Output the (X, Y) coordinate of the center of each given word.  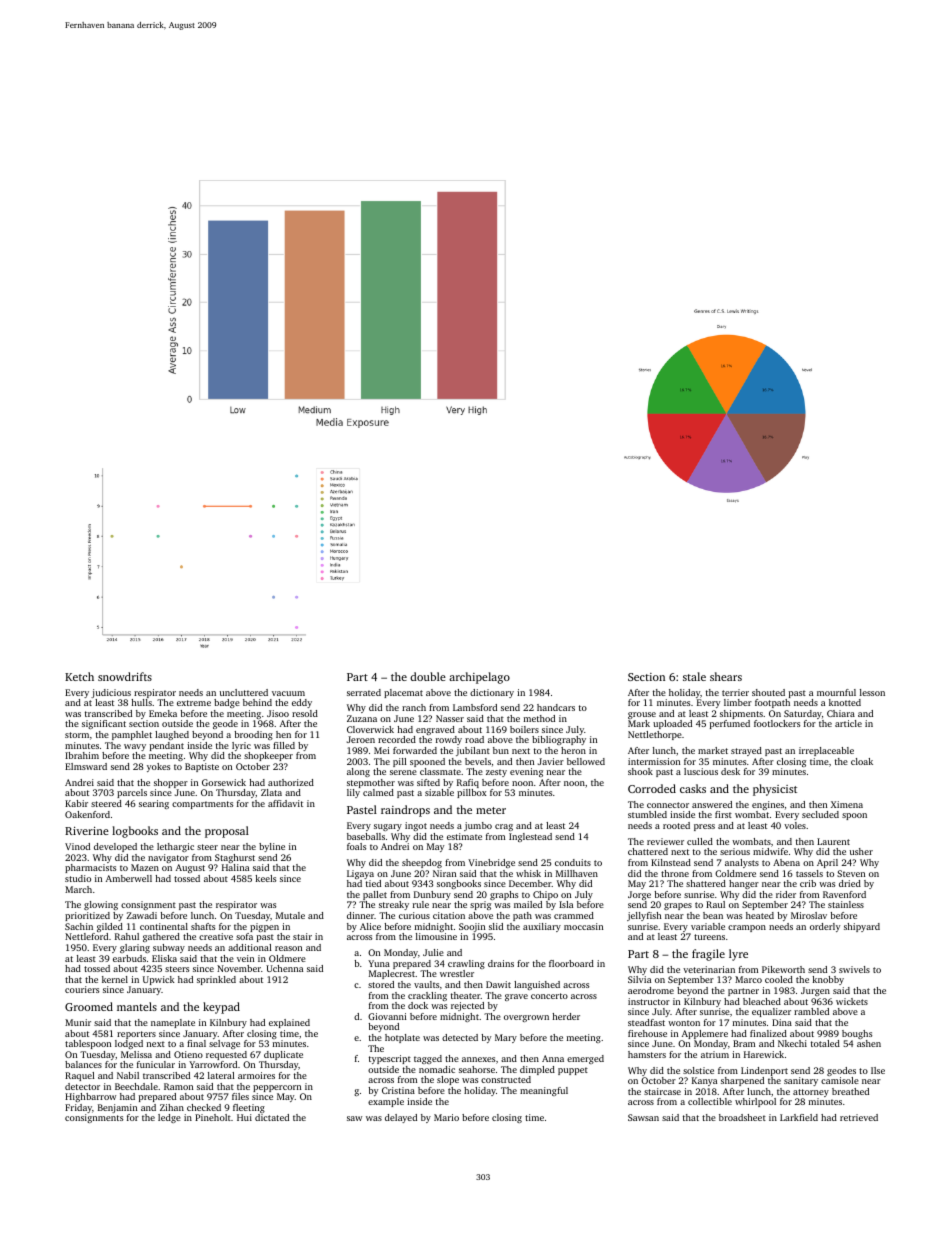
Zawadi (141, 915)
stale (694, 676)
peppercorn (277, 1088)
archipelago (479, 678)
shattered (706, 883)
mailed (528, 904)
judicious (111, 693)
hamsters (647, 1054)
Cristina (398, 1090)
